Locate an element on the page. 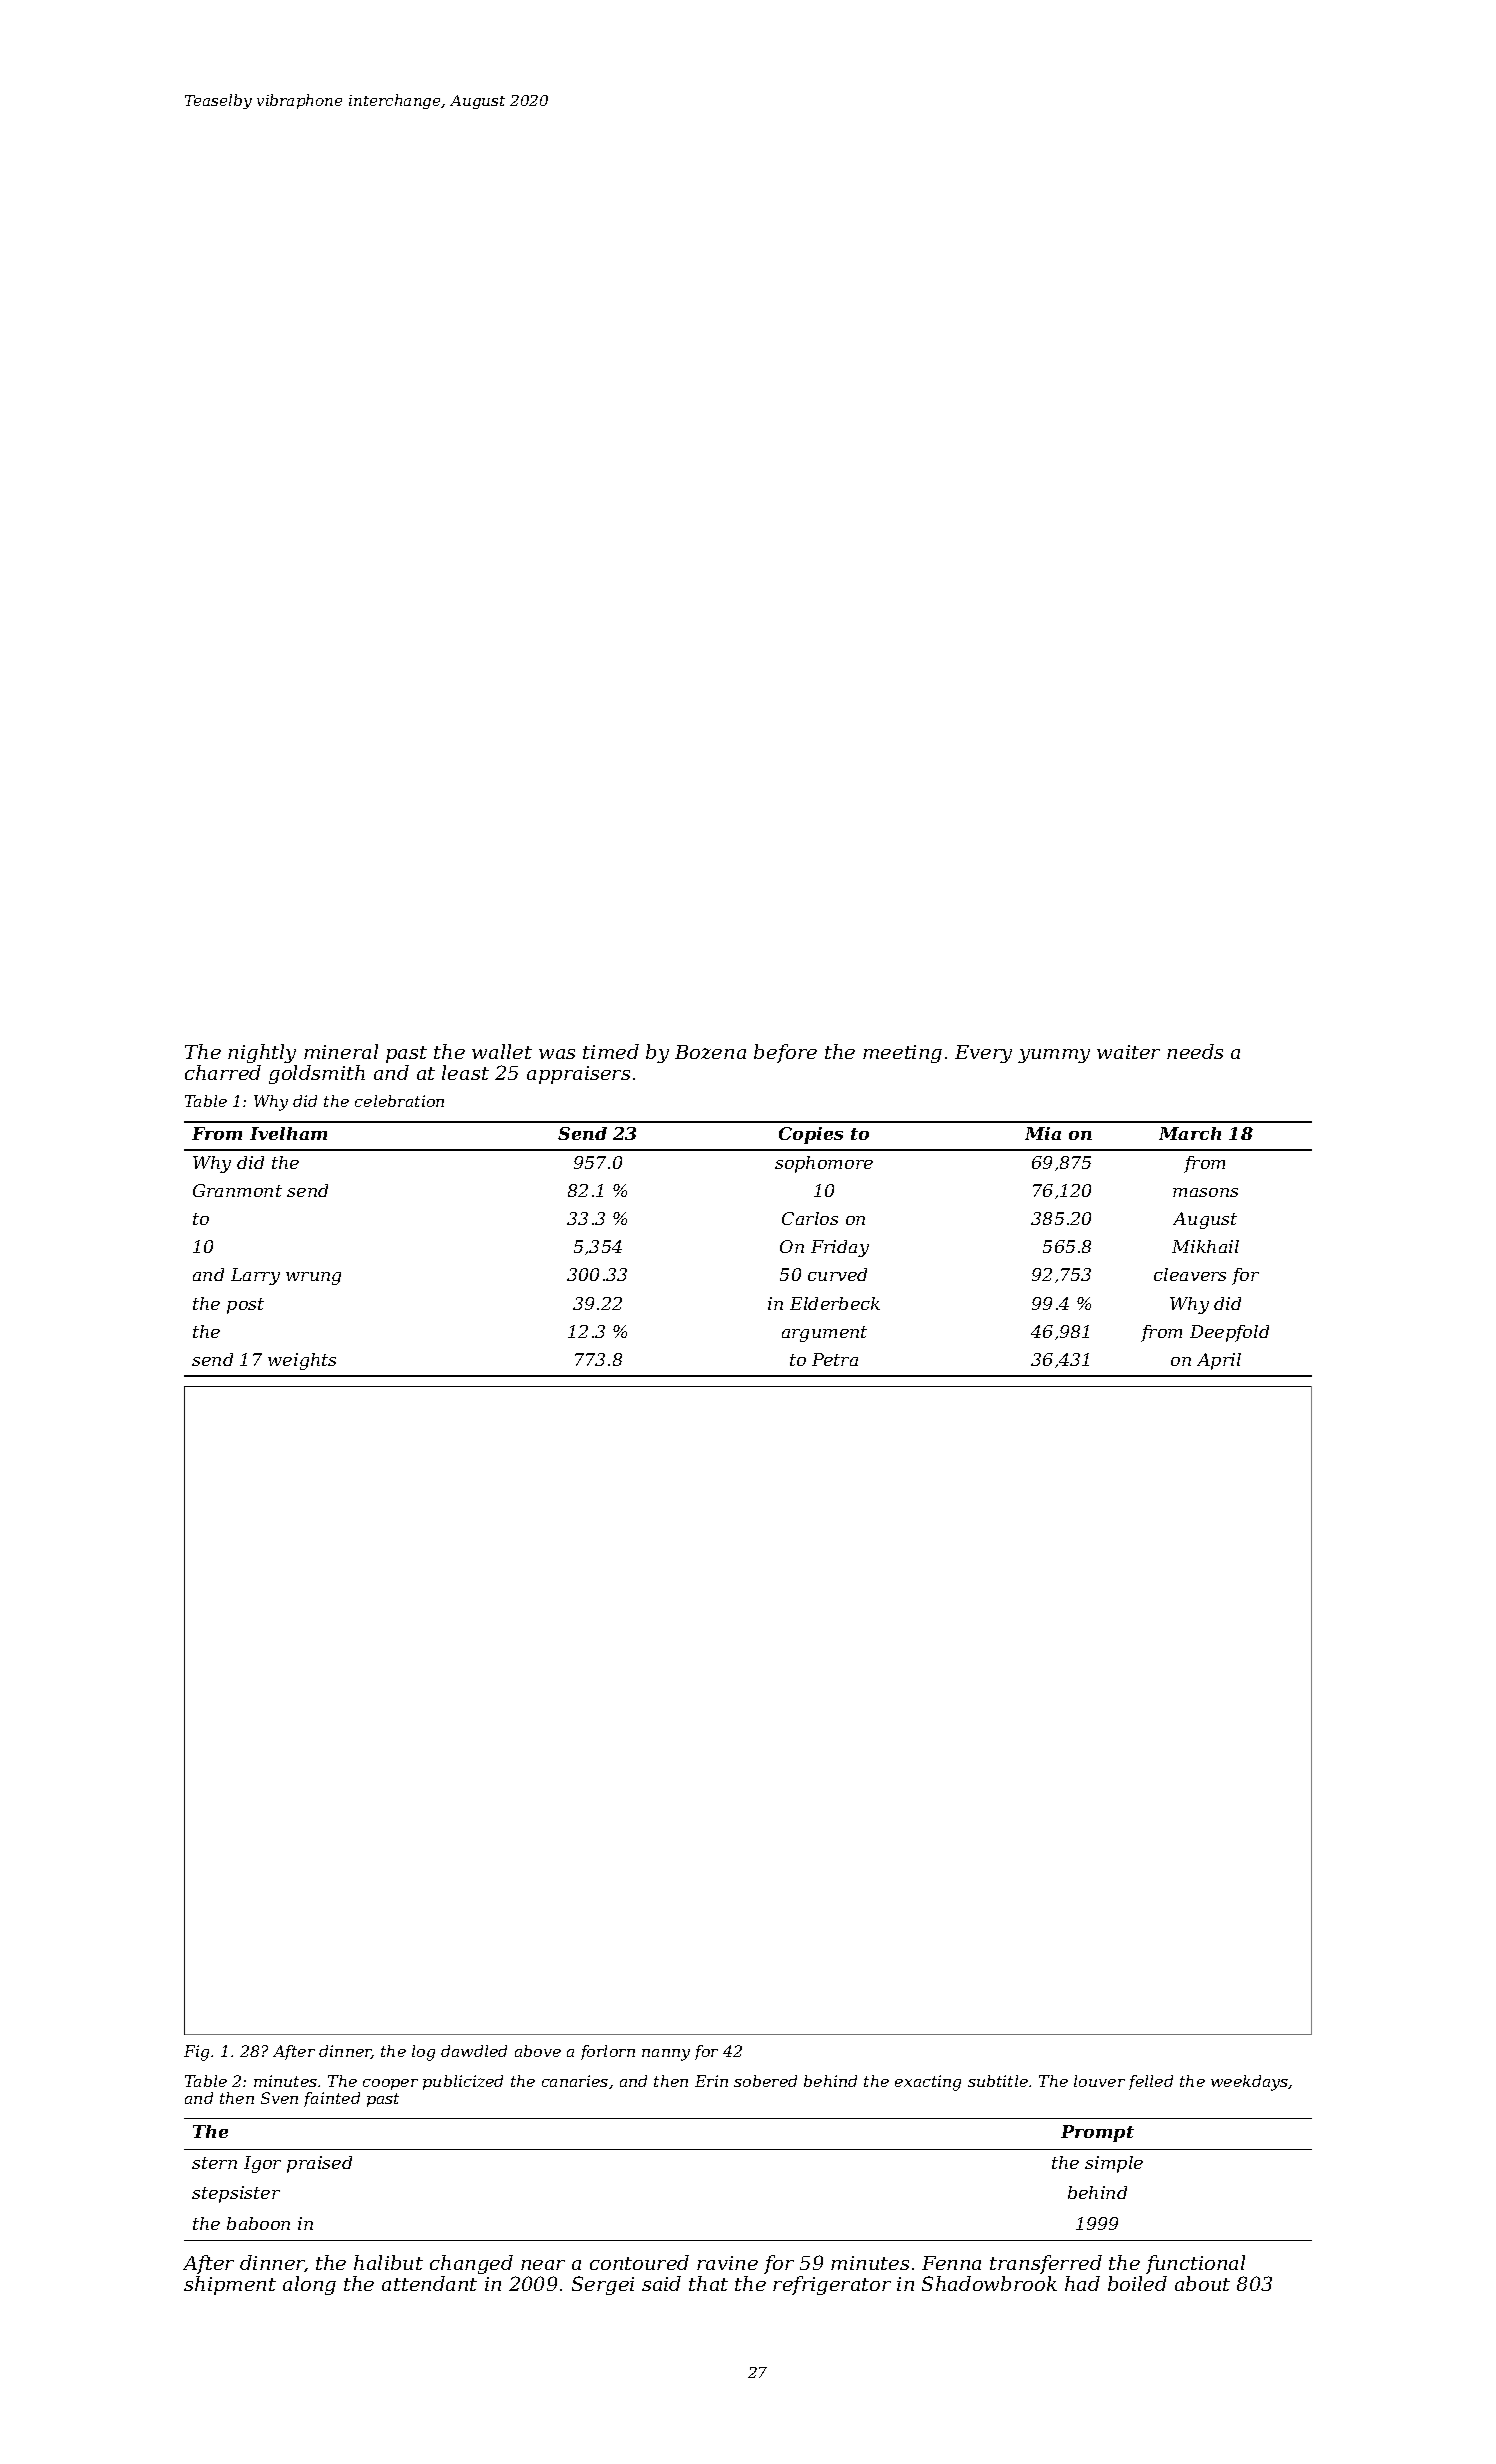  attendant is located at coordinates (429, 2283).
